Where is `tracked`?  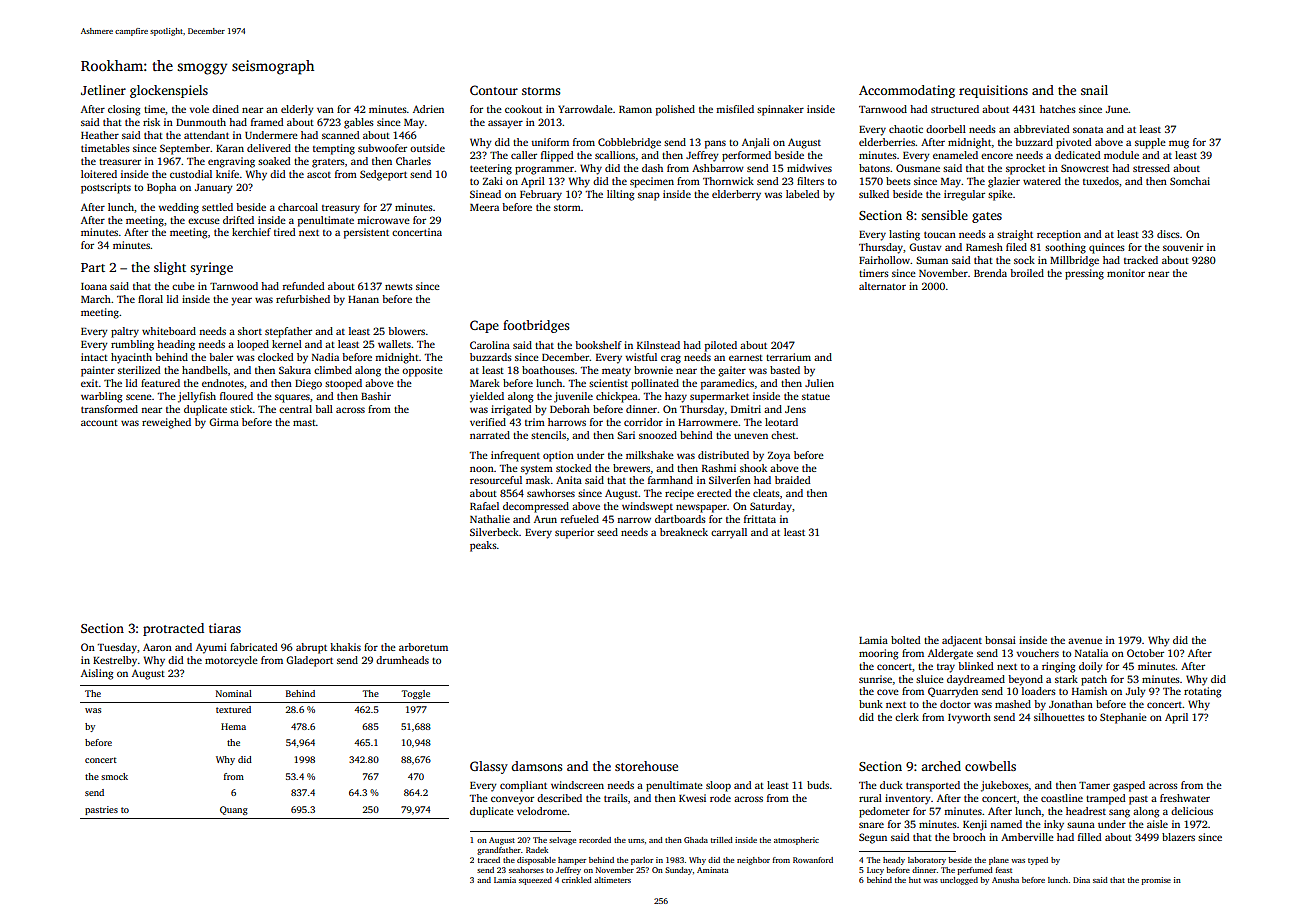 tracked is located at coordinates (1141, 260).
